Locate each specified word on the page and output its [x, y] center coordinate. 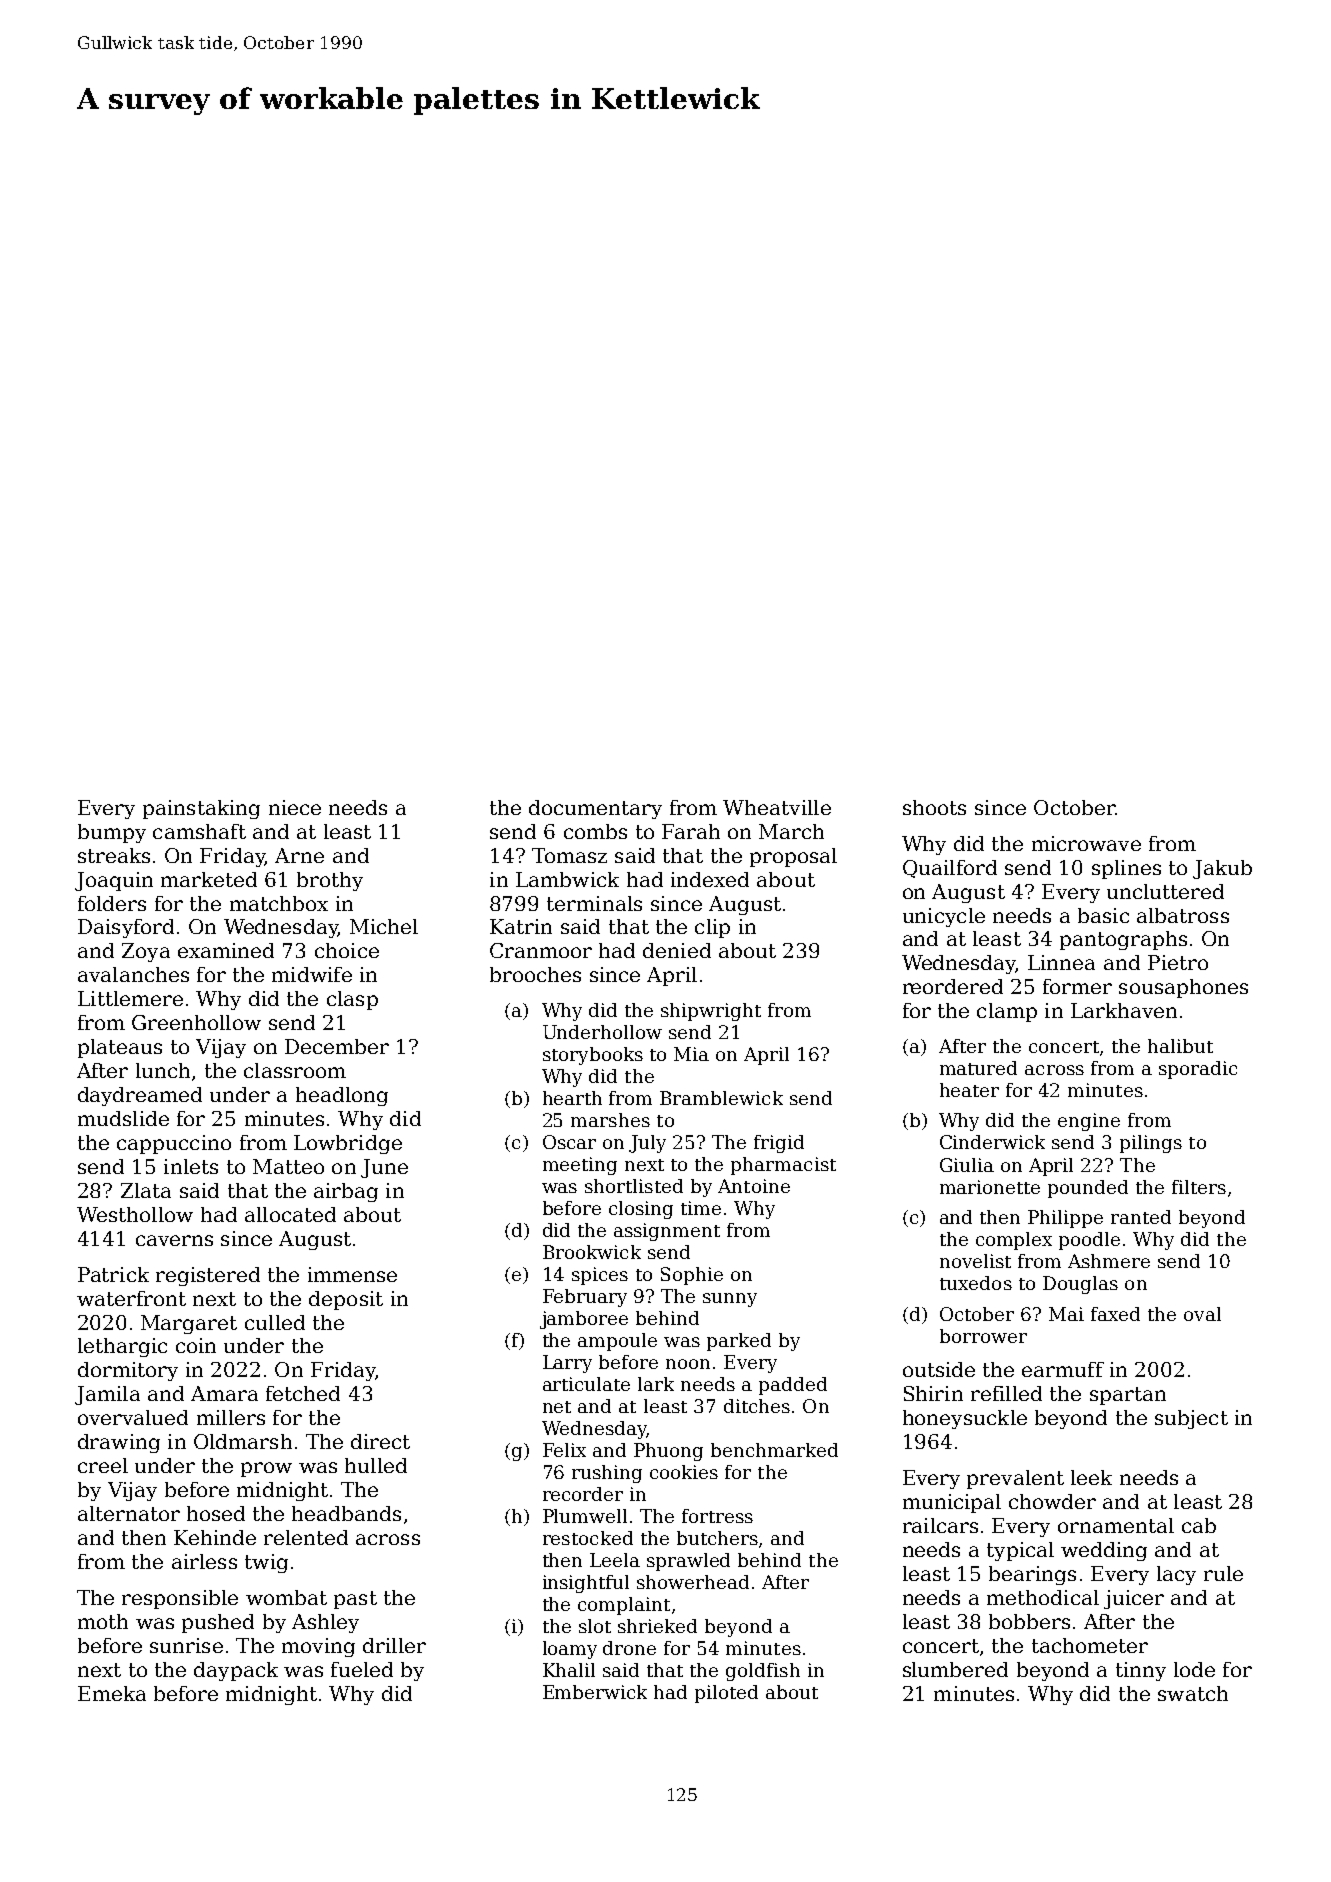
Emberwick [595, 1692]
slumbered [955, 1669]
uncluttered [1165, 891]
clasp [352, 1000]
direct [380, 1441]
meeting [580, 1166]
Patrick [113, 1274]
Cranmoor [541, 950]
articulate [586, 1384]
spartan [1128, 1396]
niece [295, 807]
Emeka [112, 1693]
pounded [1088, 1189]
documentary [595, 809]
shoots [934, 807]
